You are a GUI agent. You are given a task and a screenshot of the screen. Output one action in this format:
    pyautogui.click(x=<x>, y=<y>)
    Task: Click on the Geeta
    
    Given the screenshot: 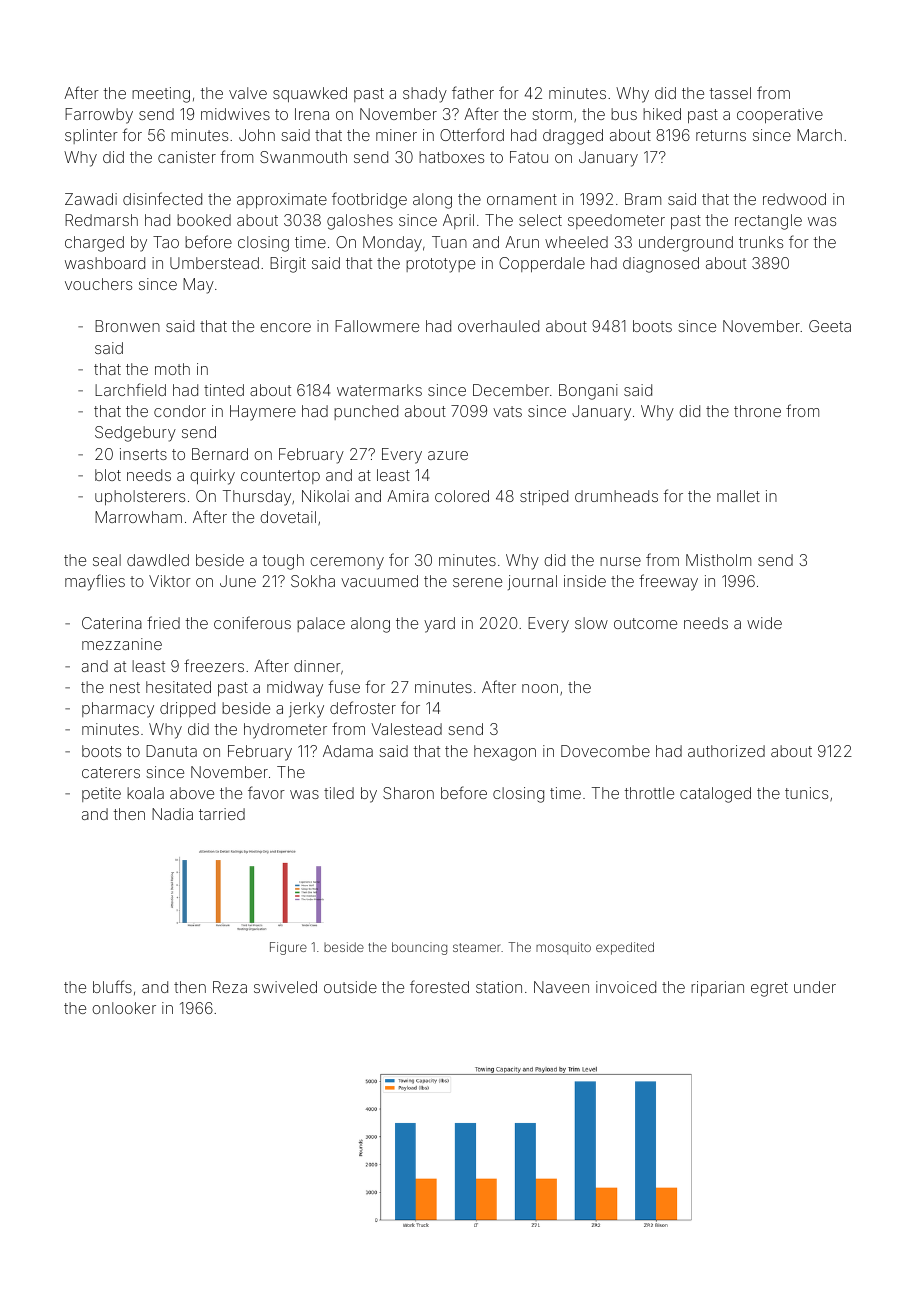 What is the action you would take?
    pyautogui.click(x=830, y=326)
